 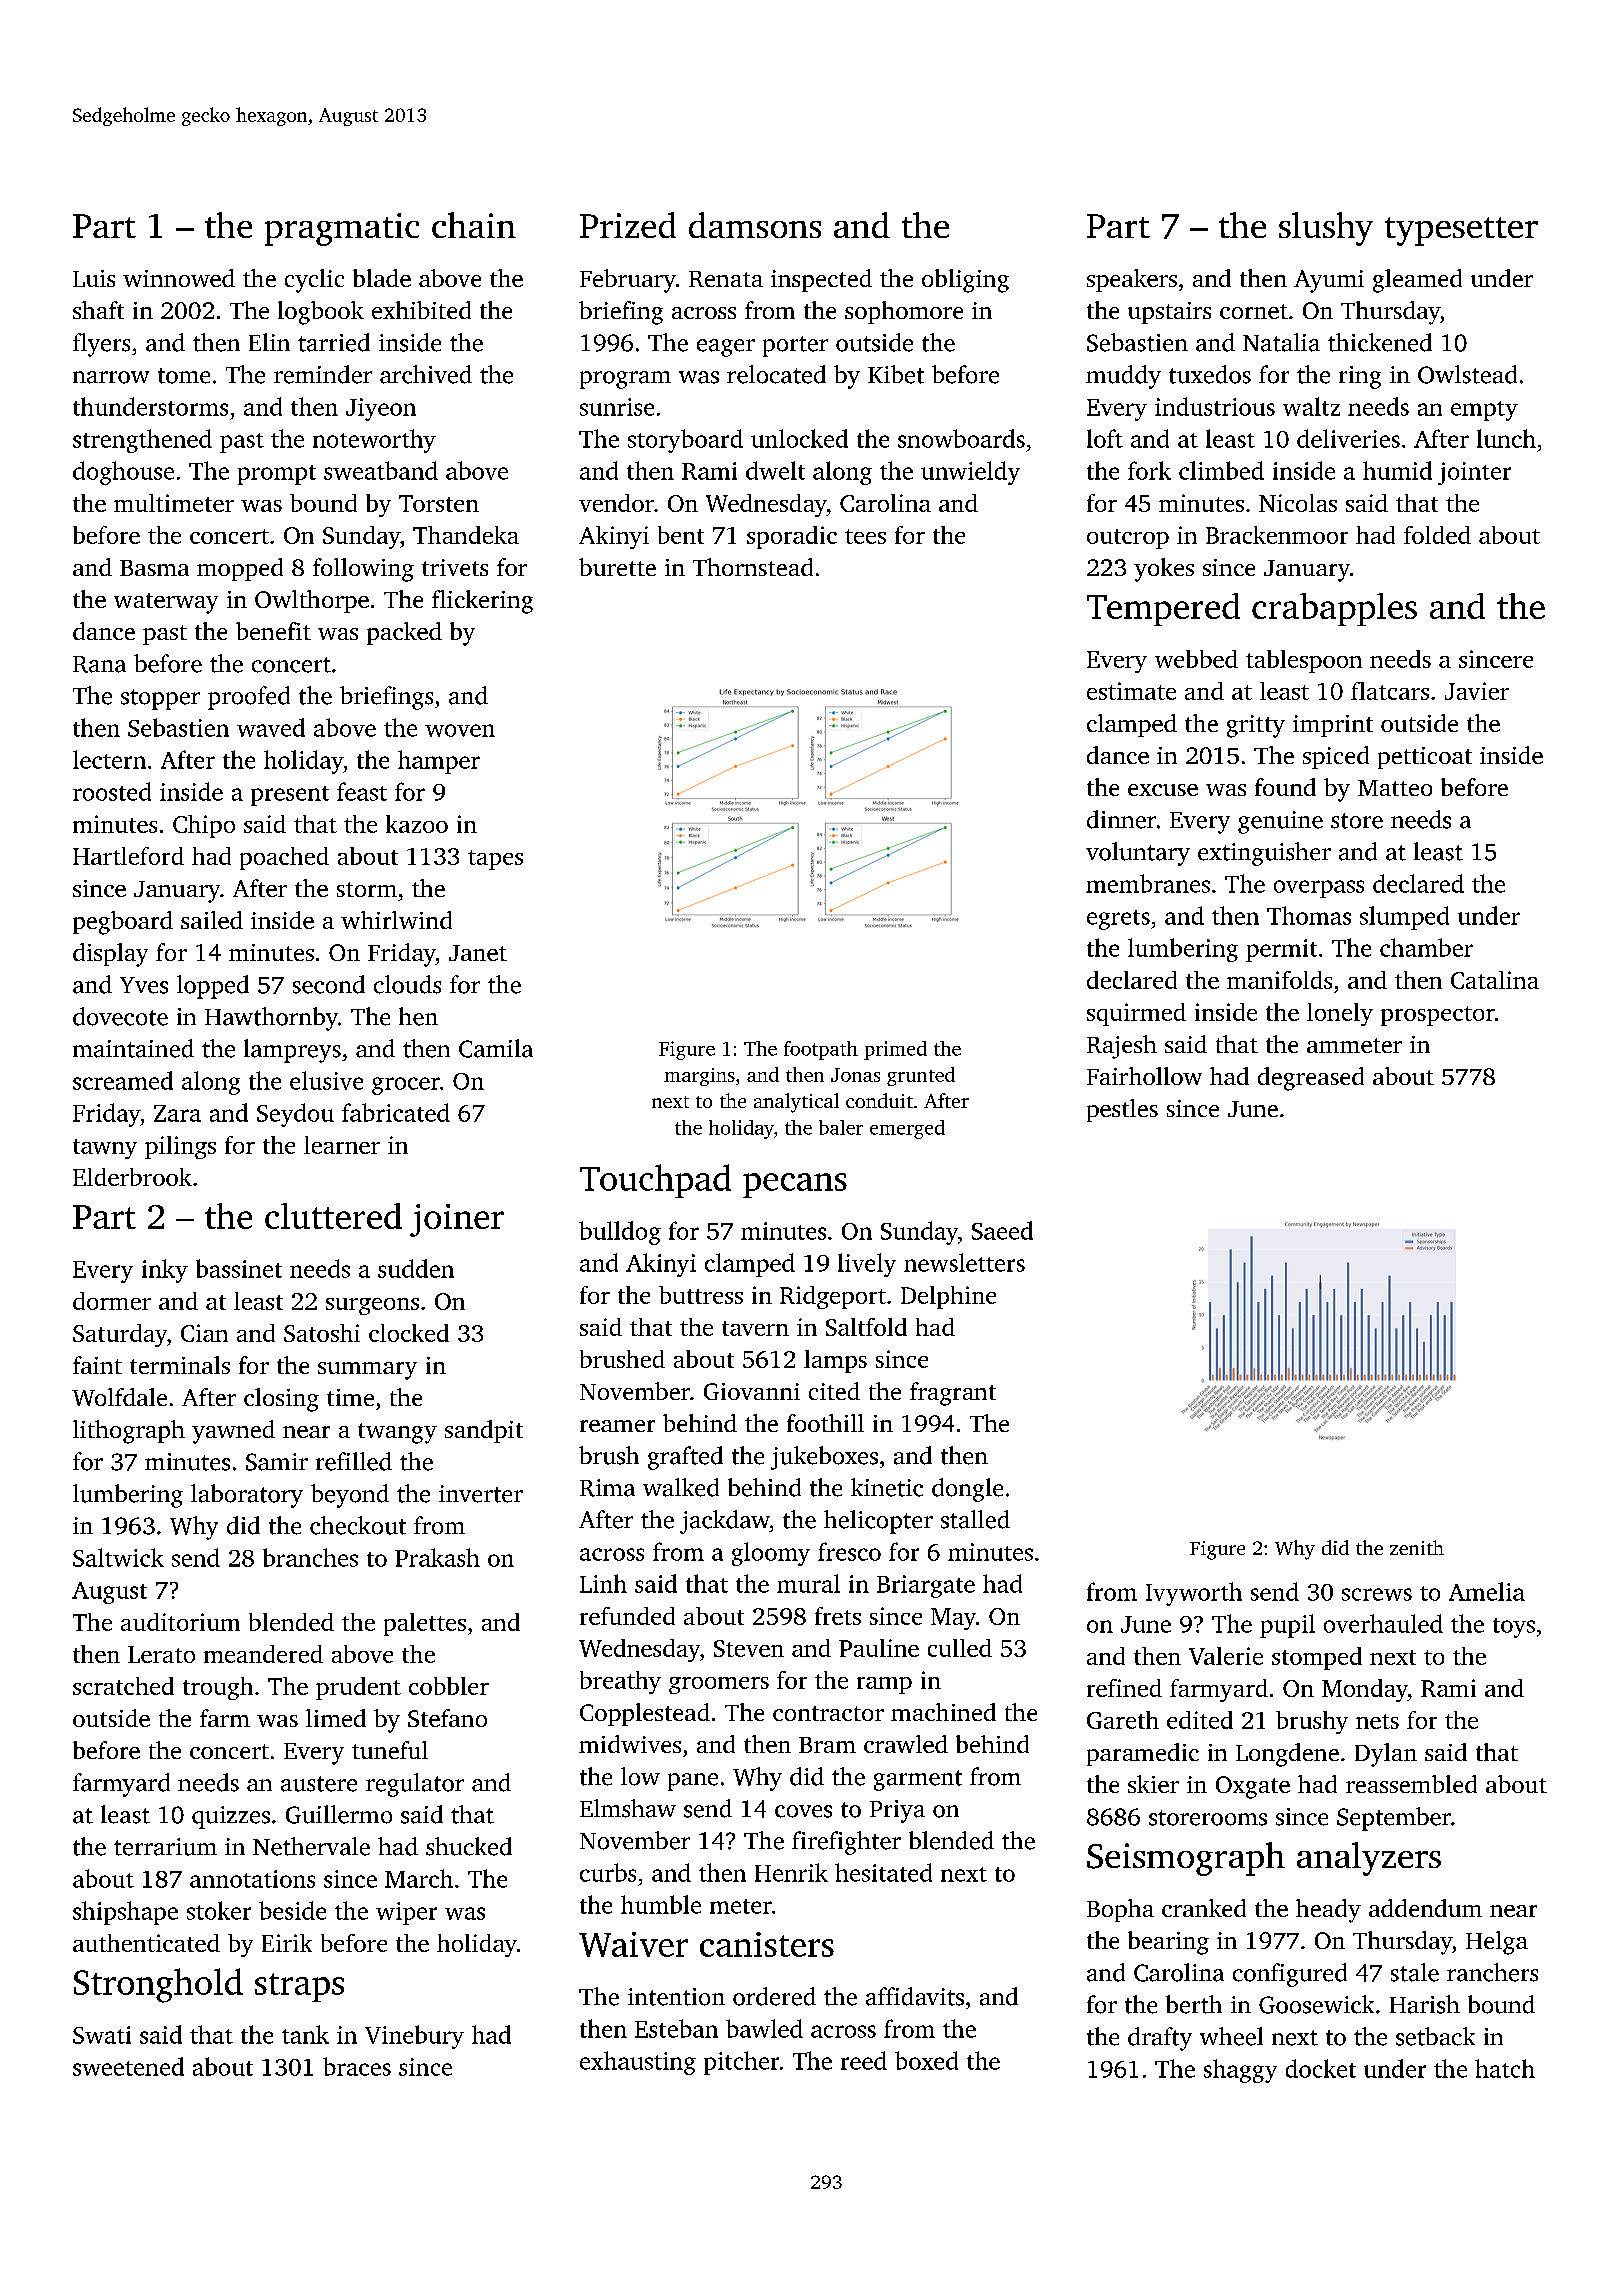 What do you see at coordinates (1417, 281) in the page?
I see `gleamed` at bounding box center [1417, 281].
